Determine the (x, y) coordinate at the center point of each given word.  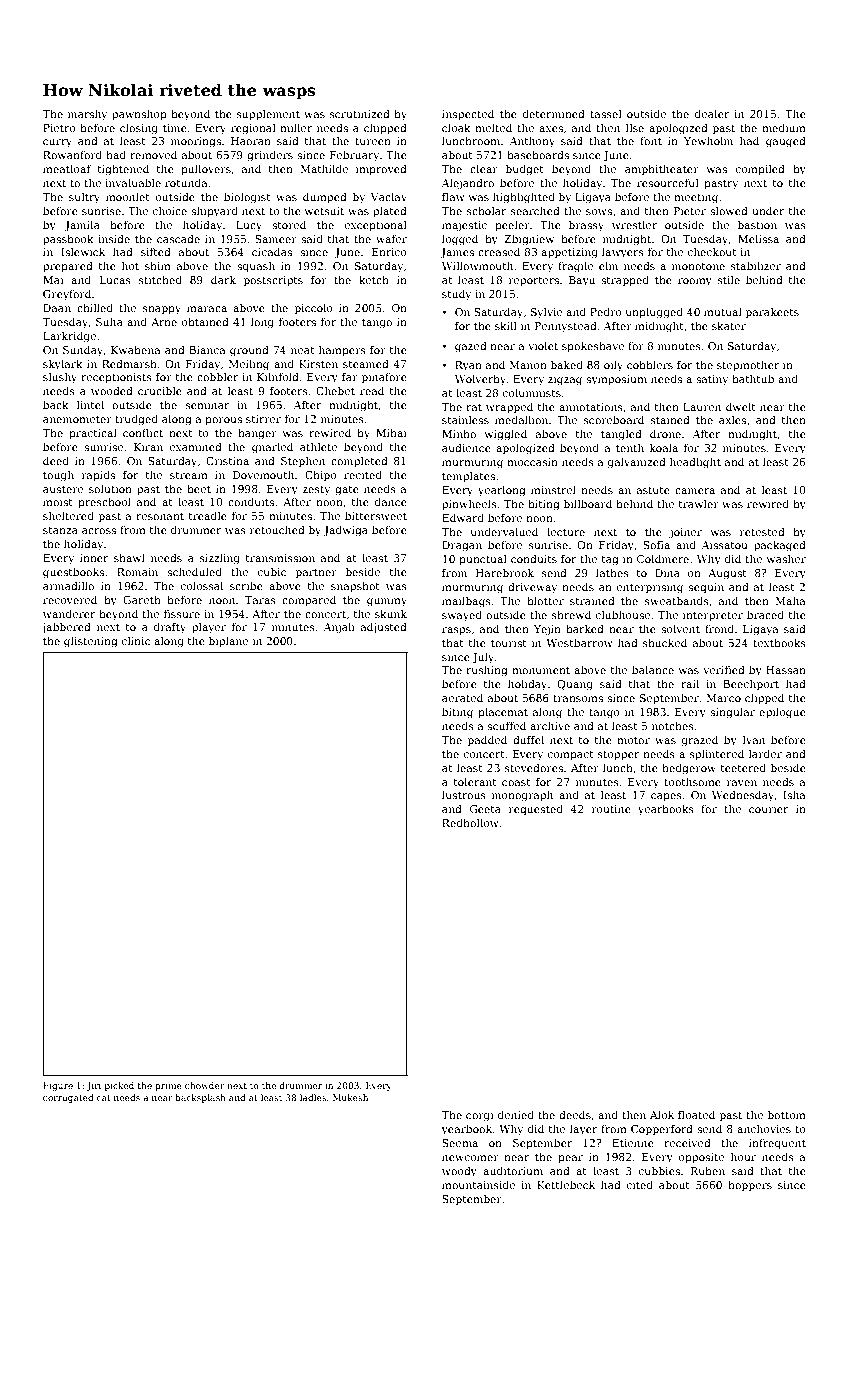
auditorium (513, 1171)
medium (784, 128)
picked (119, 1086)
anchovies (764, 1128)
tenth (630, 447)
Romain (137, 572)
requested (536, 810)
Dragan (462, 546)
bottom (787, 1114)
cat (103, 1098)
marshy (87, 115)
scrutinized (360, 113)
